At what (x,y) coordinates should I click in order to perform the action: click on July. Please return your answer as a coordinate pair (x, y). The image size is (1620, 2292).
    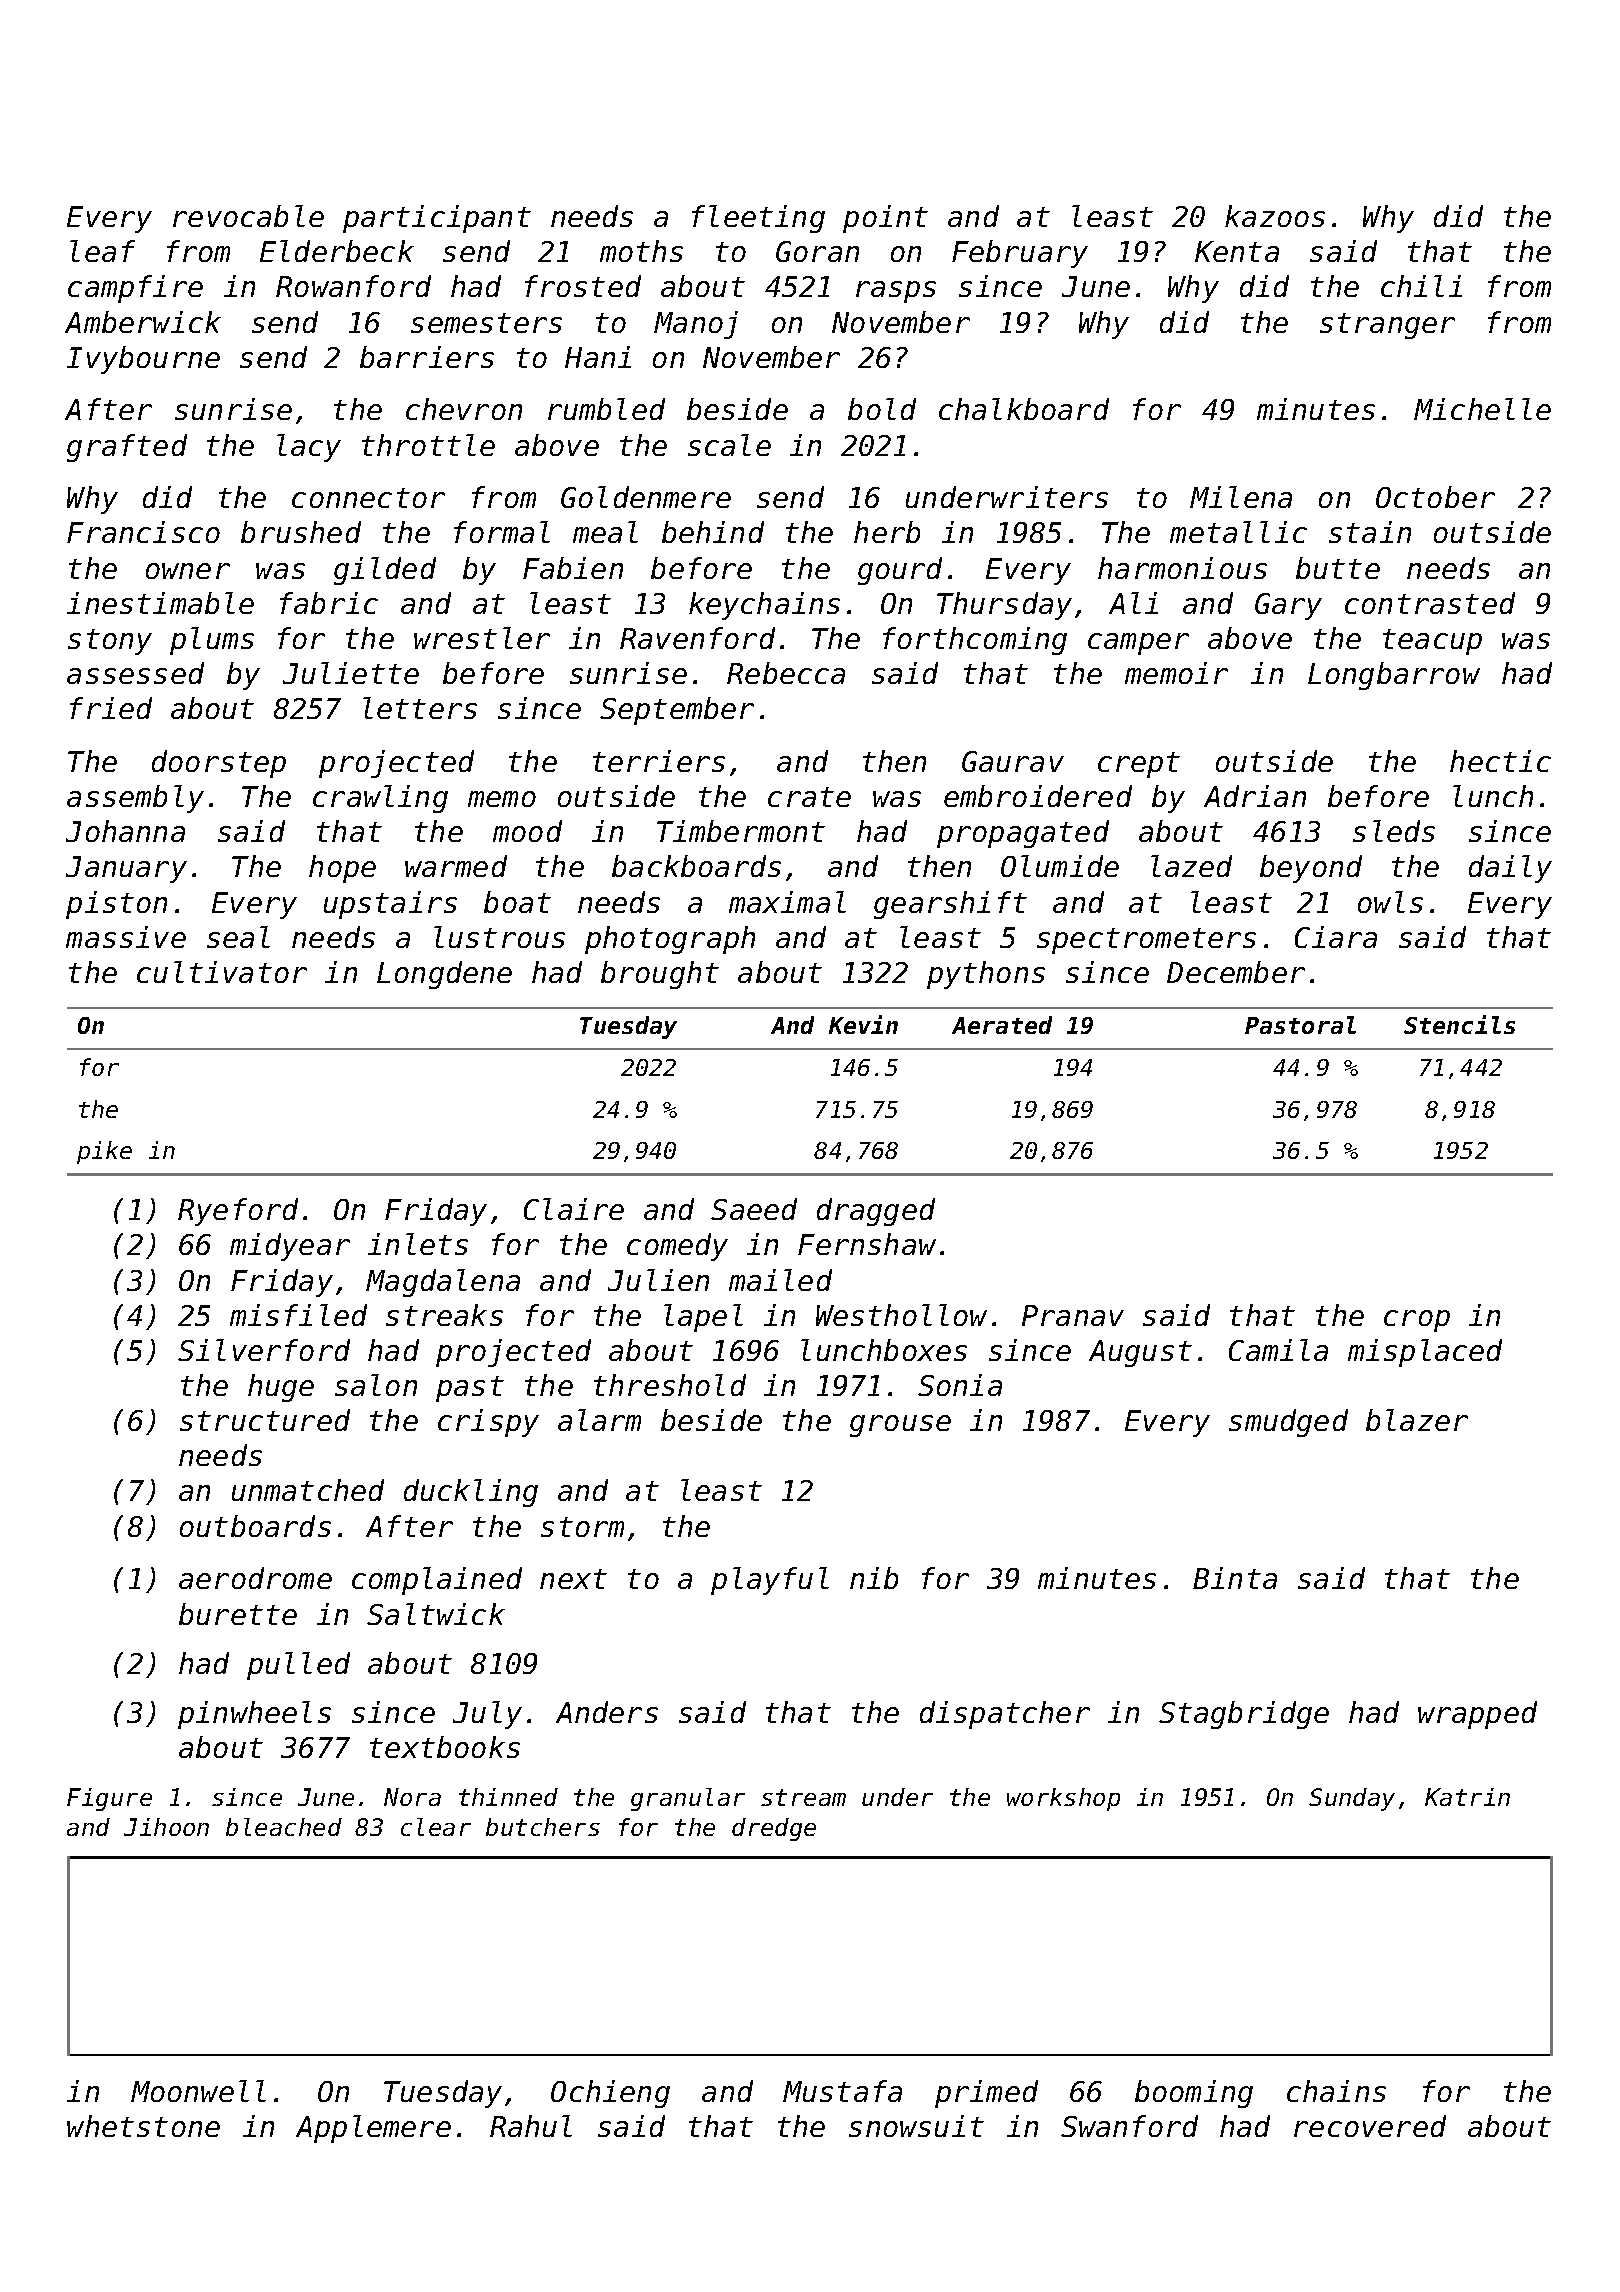
    Looking at the image, I should click on (487, 1715).
